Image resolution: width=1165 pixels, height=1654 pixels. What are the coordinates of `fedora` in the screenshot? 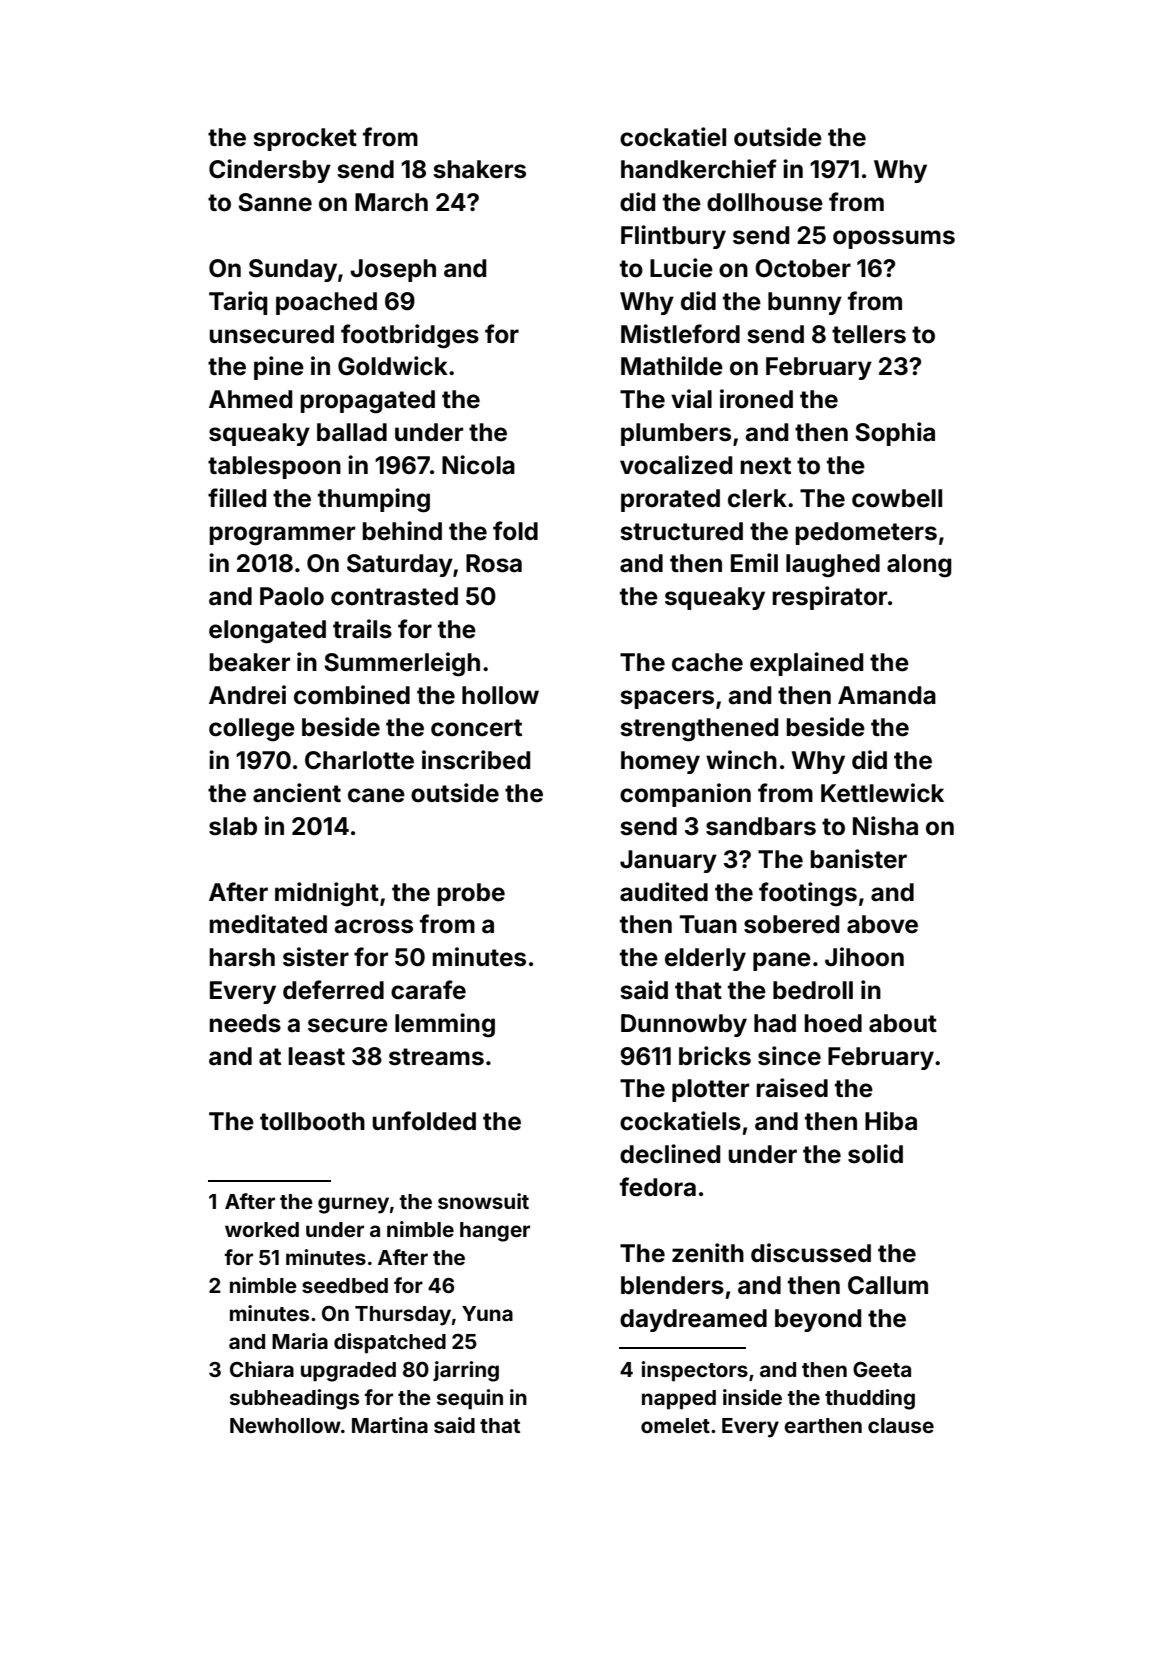 It's located at (658, 1187).
